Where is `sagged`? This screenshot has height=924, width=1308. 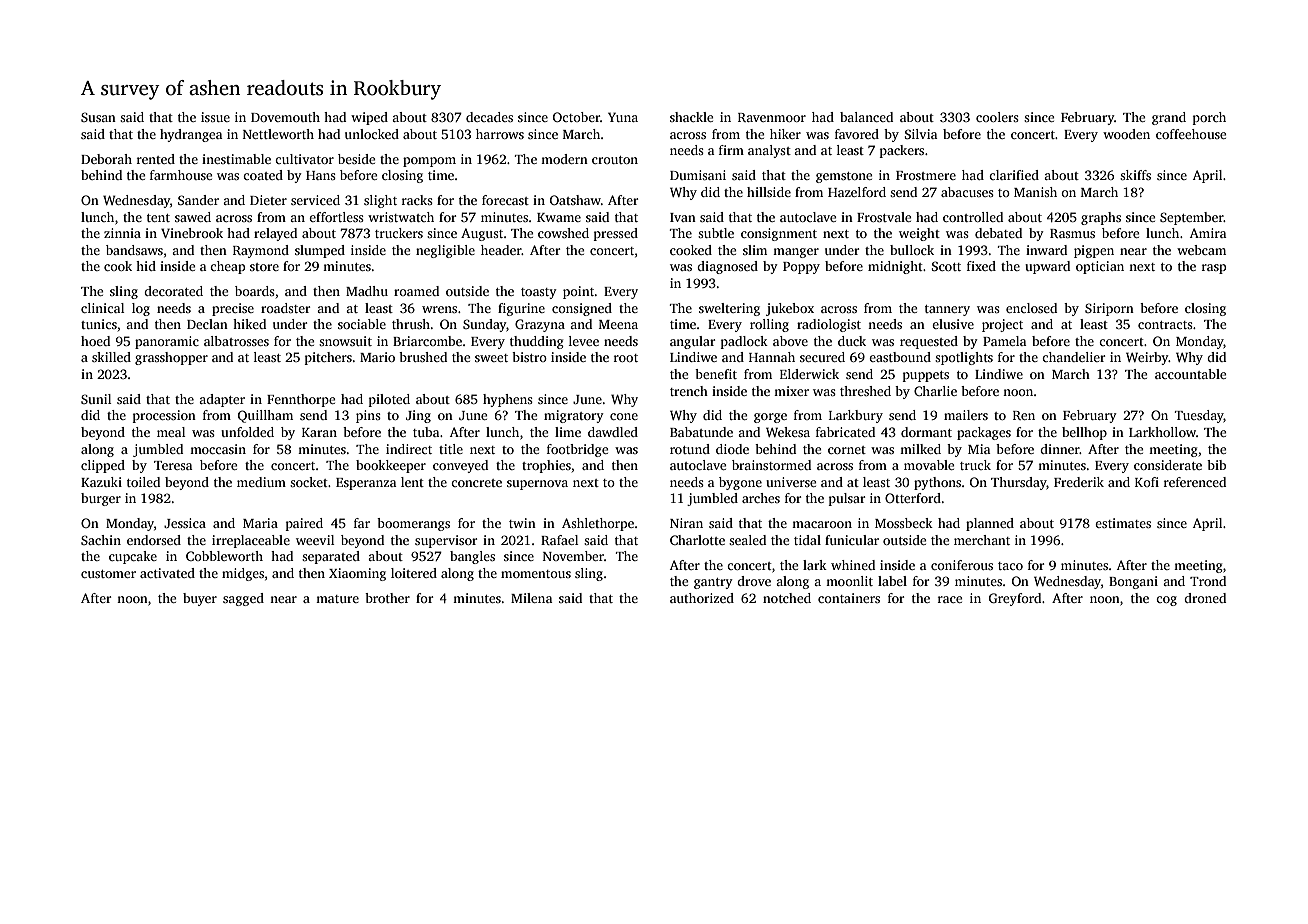 sagged is located at coordinates (243, 599).
